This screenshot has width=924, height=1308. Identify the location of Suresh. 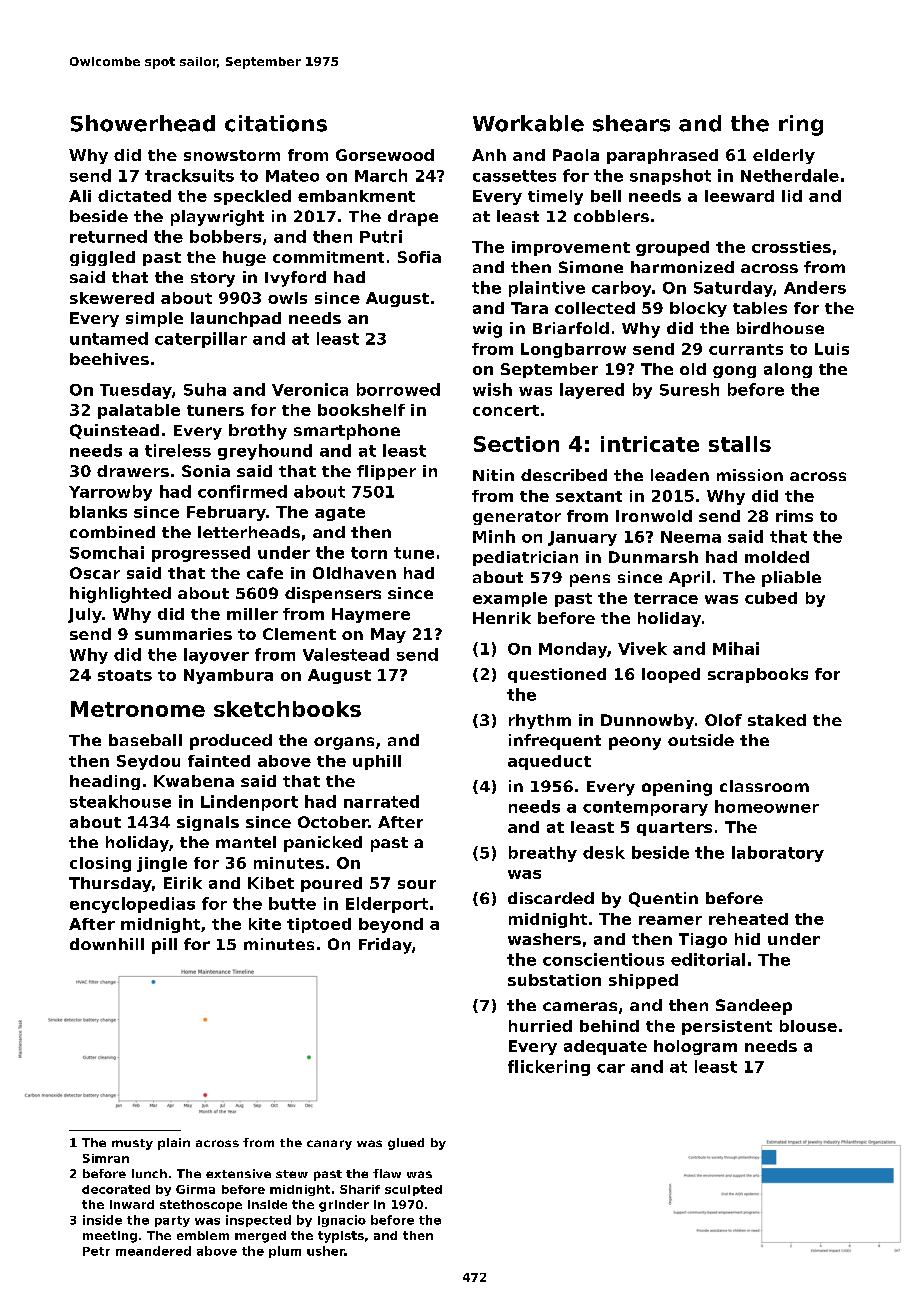
(689, 389).
